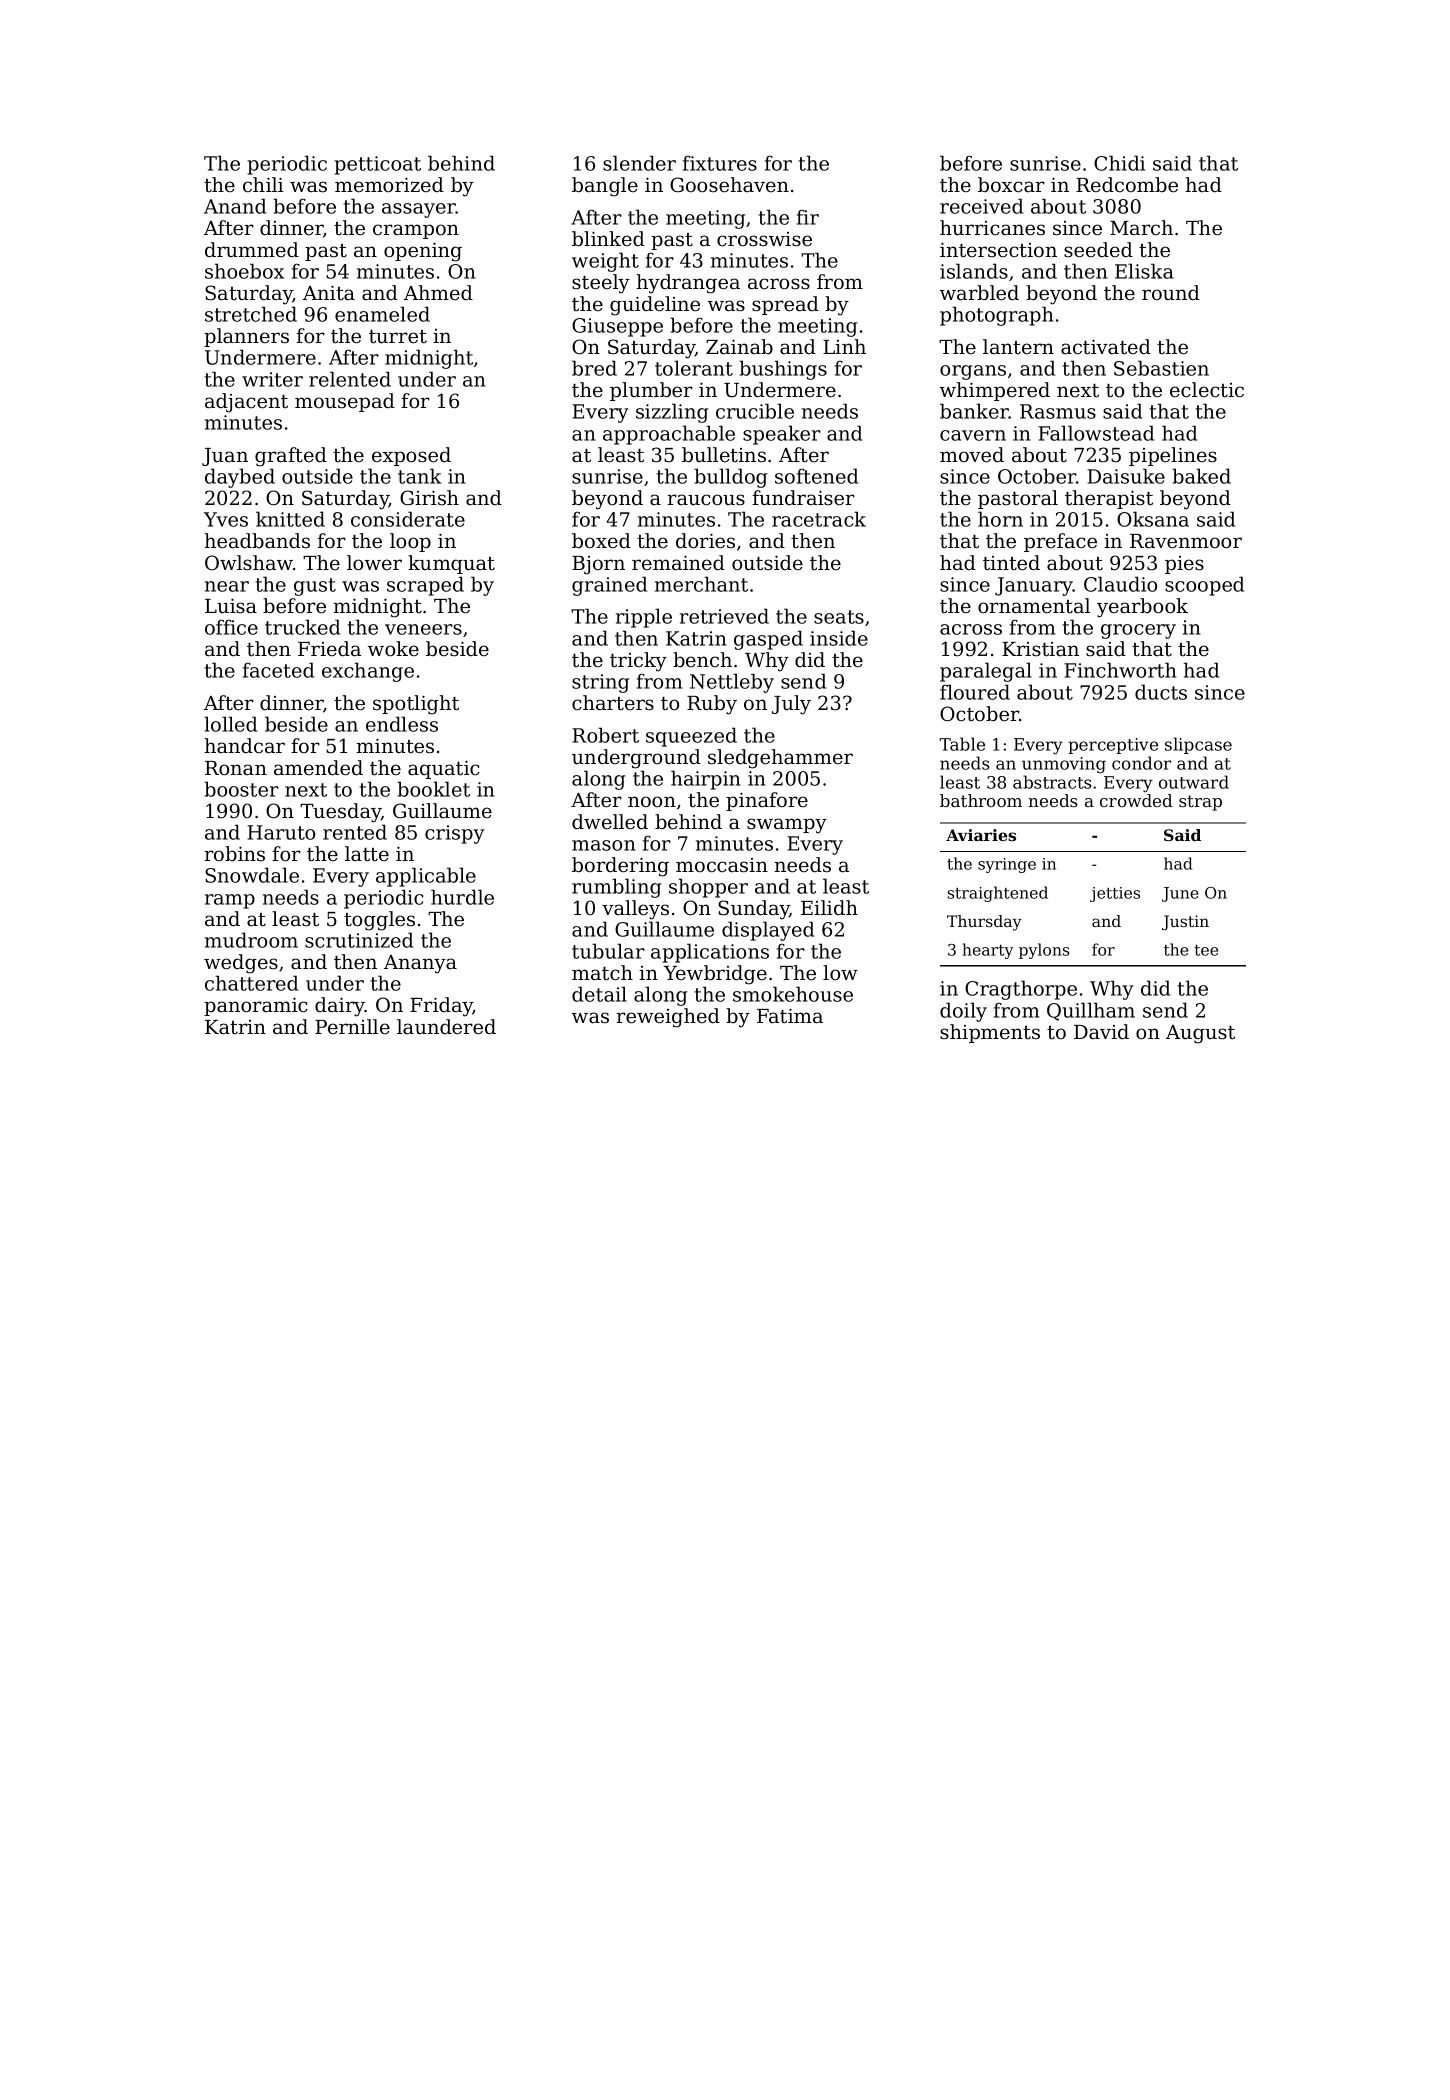 This screenshot has width=1450, height=2100. Describe the element at coordinates (785, 305) in the screenshot. I see `spread` at that location.
